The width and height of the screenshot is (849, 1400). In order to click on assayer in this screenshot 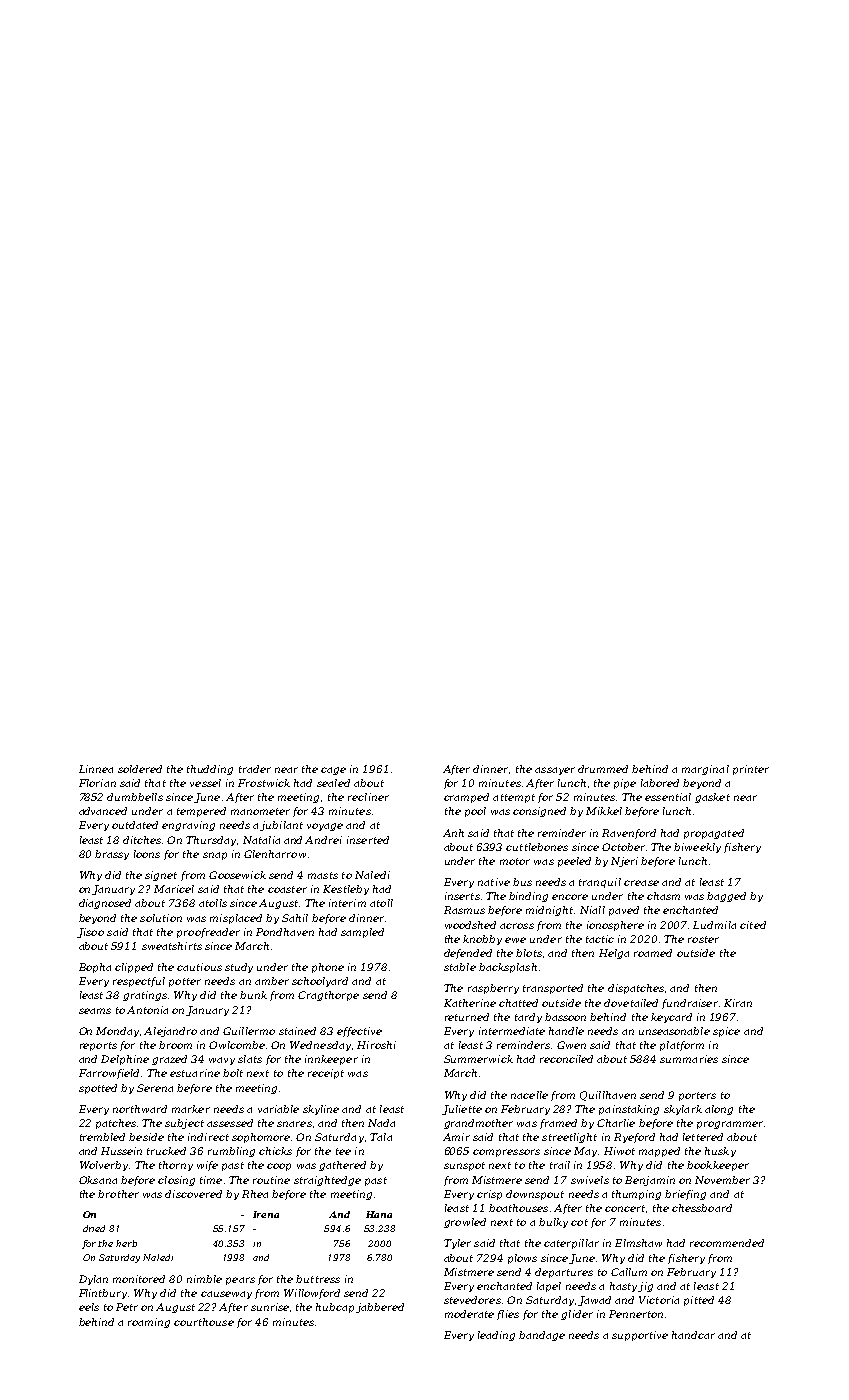, I will do `click(555, 771)`.
